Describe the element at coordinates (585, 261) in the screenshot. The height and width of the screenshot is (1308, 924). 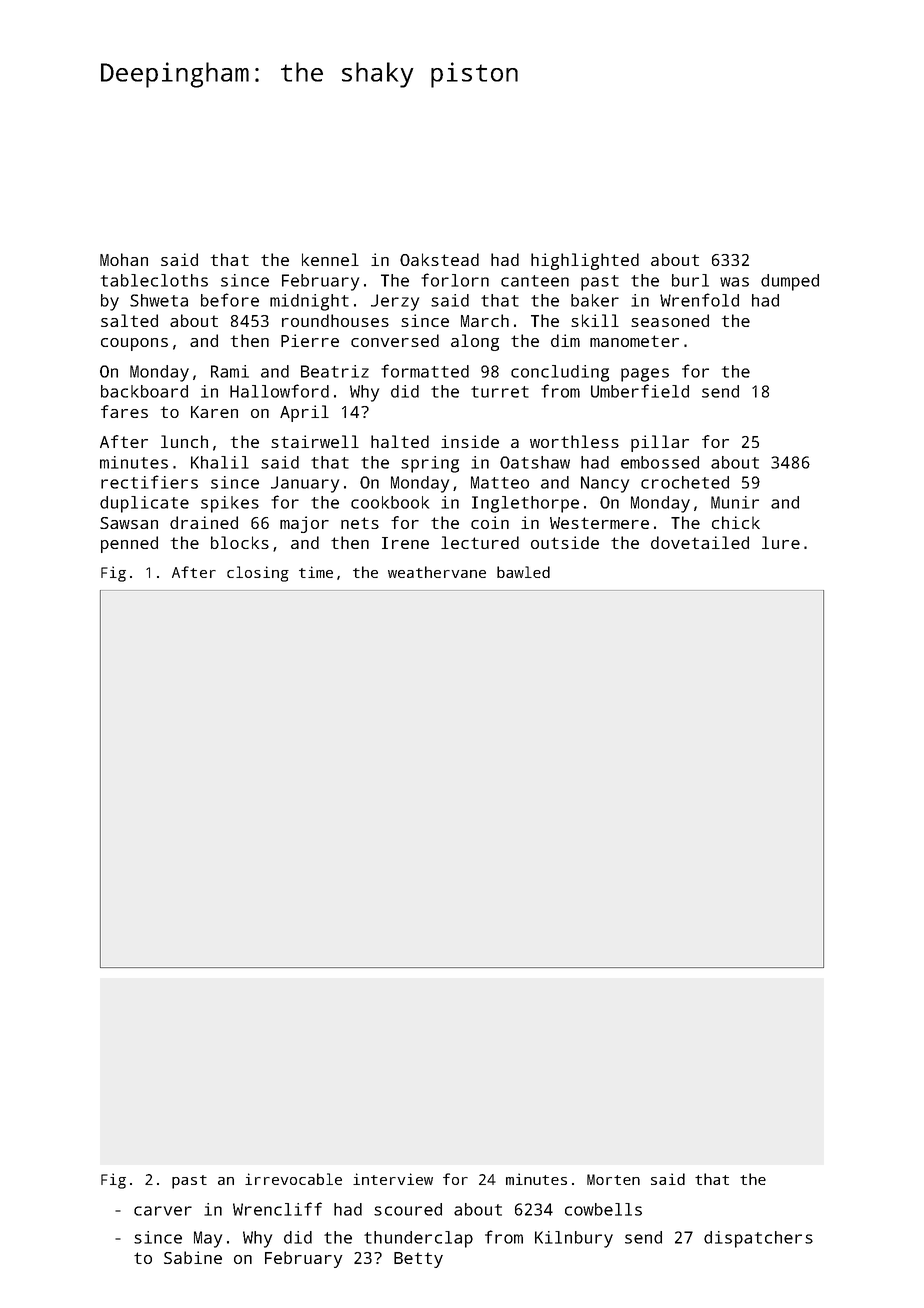
I see `highlighted` at that location.
